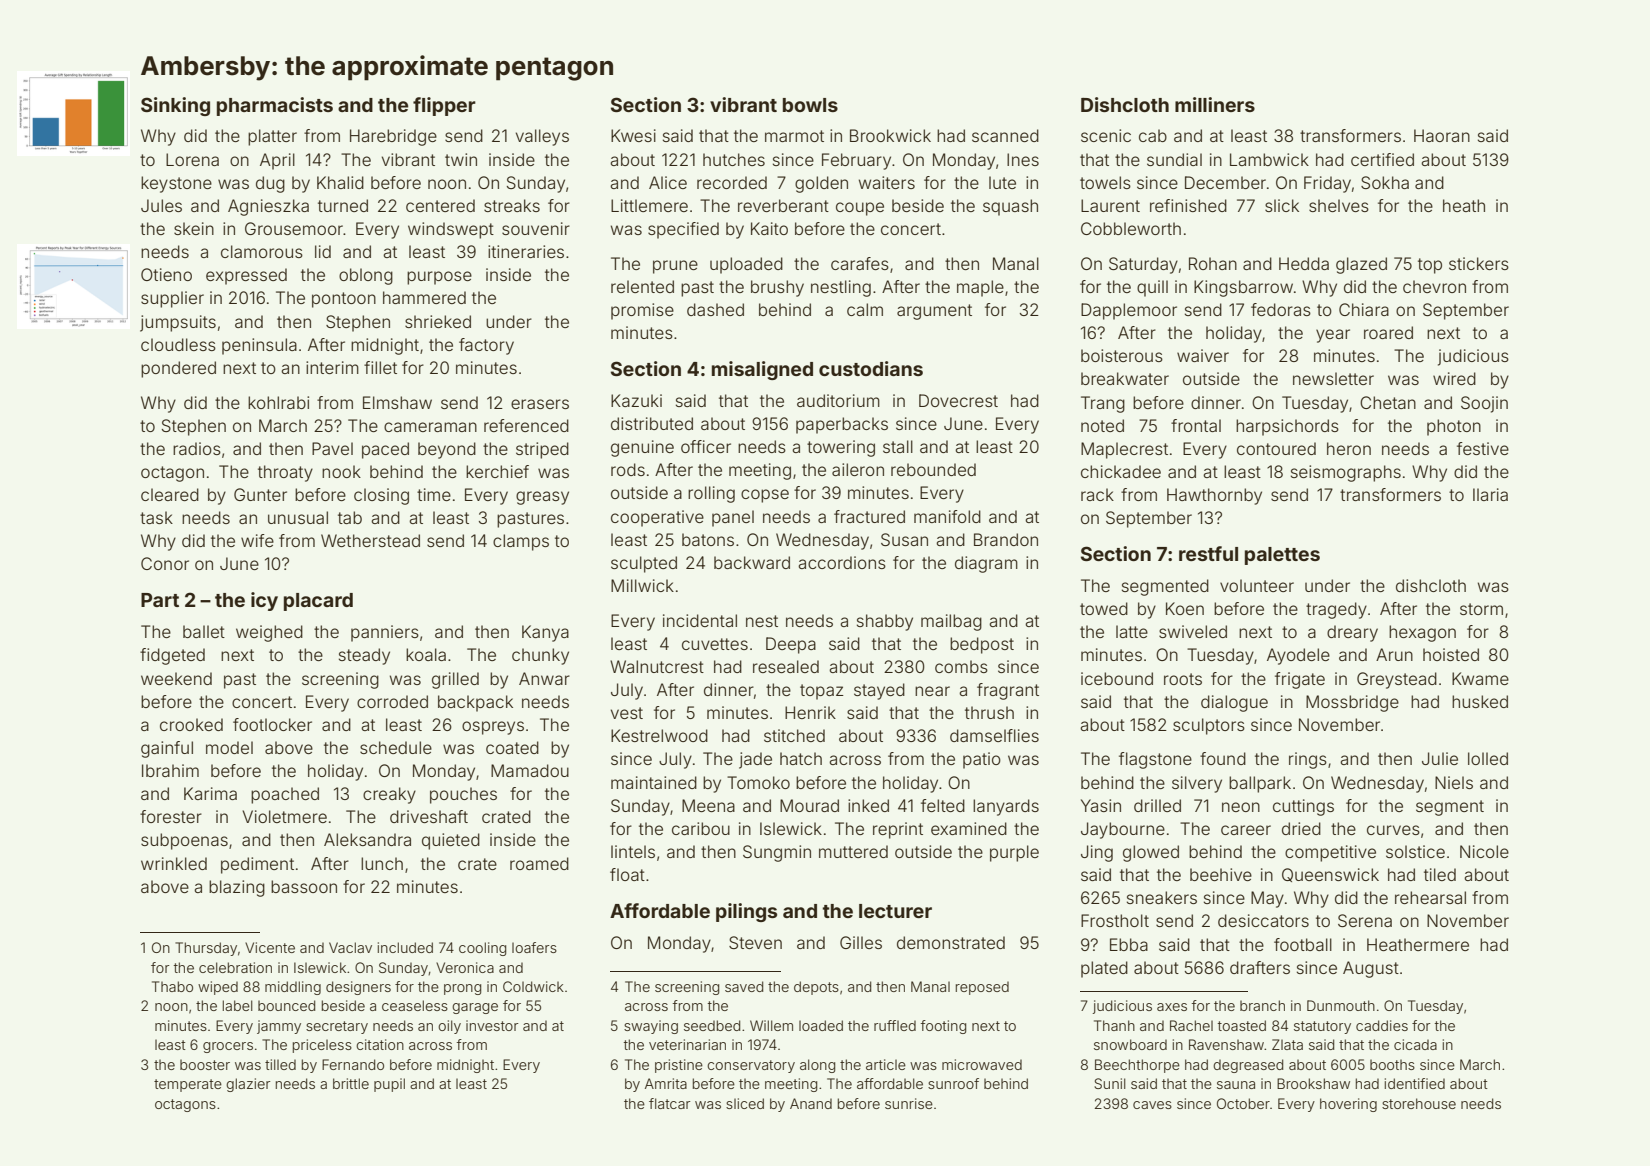 This document has height=1166, width=1650. What do you see at coordinates (449, 1027) in the document?
I see `oily` at bounding box center [449, 1027].
